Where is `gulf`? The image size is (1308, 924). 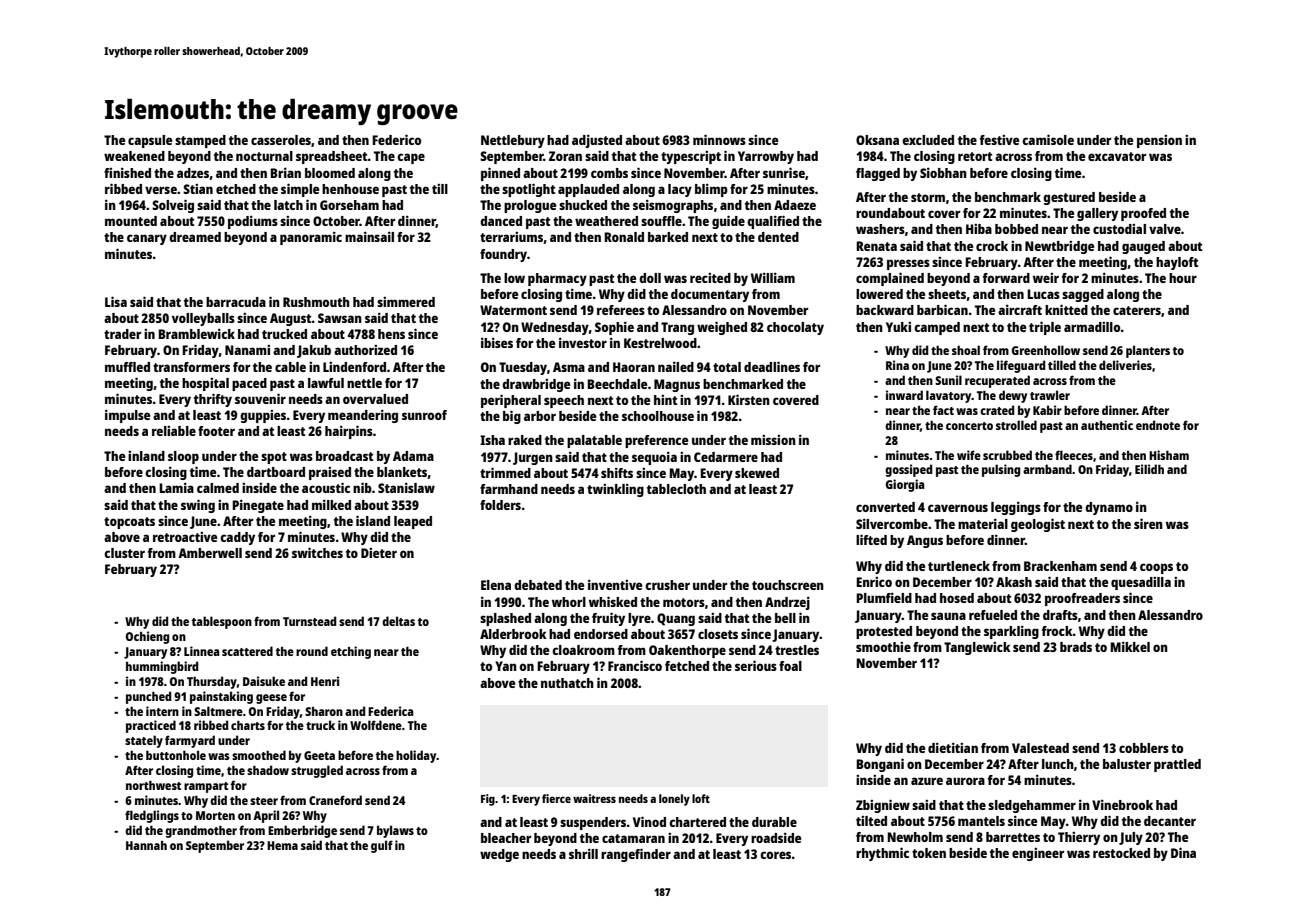
gulf is located at coordinates (382, 846).
